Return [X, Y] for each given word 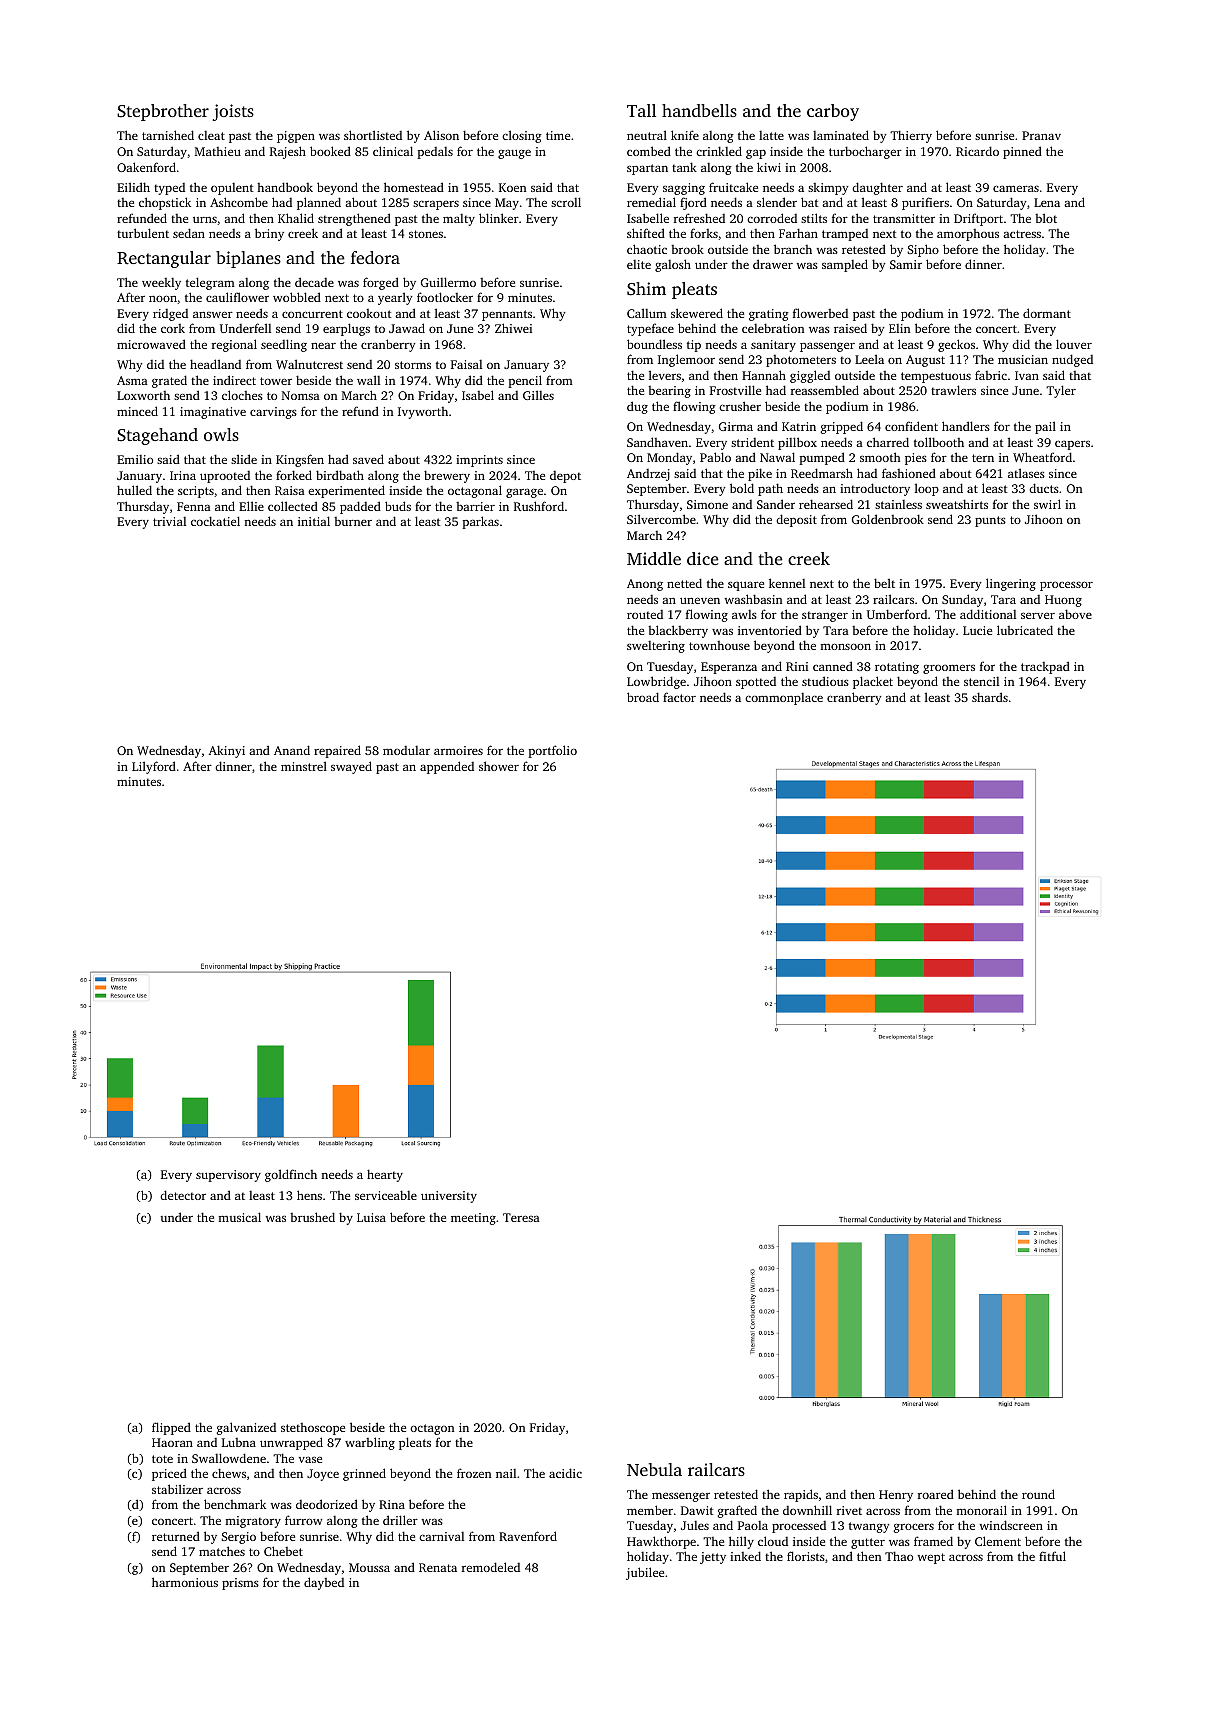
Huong [1063, 601]
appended [447, 767]
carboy [833, 112]
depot [565, 477]
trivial [169, 521]
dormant [1047, 313]
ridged [170, 315]
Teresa [521, 1217]
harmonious [185, 1582]
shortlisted [373, 135]
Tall [641, 110]
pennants [507, 315]
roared [936, 1494]
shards [990, 697]
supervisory [228, 1176]
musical [240, 1217]
